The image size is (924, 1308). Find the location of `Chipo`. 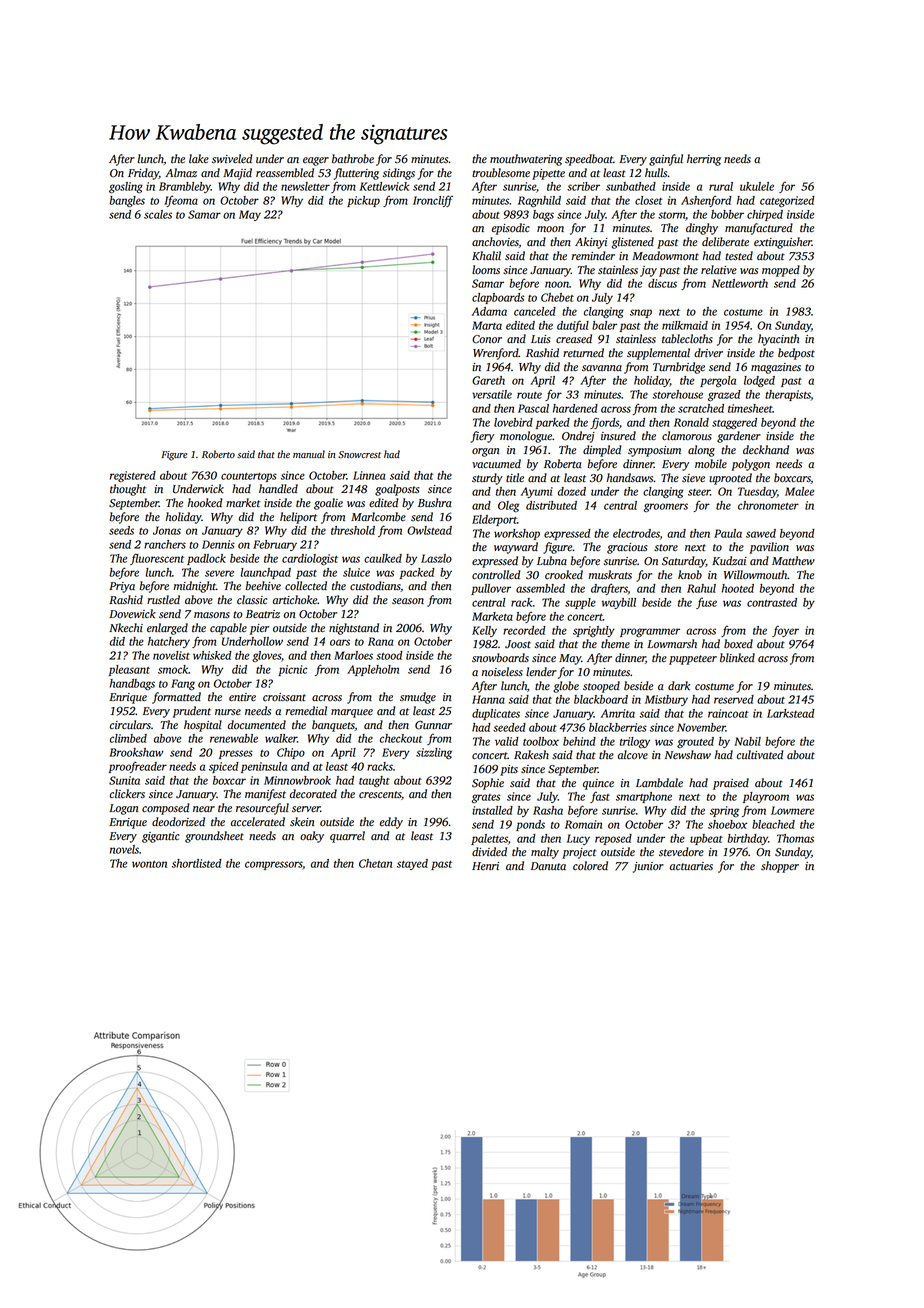

Chipo is located at coordinates (291, 753).
